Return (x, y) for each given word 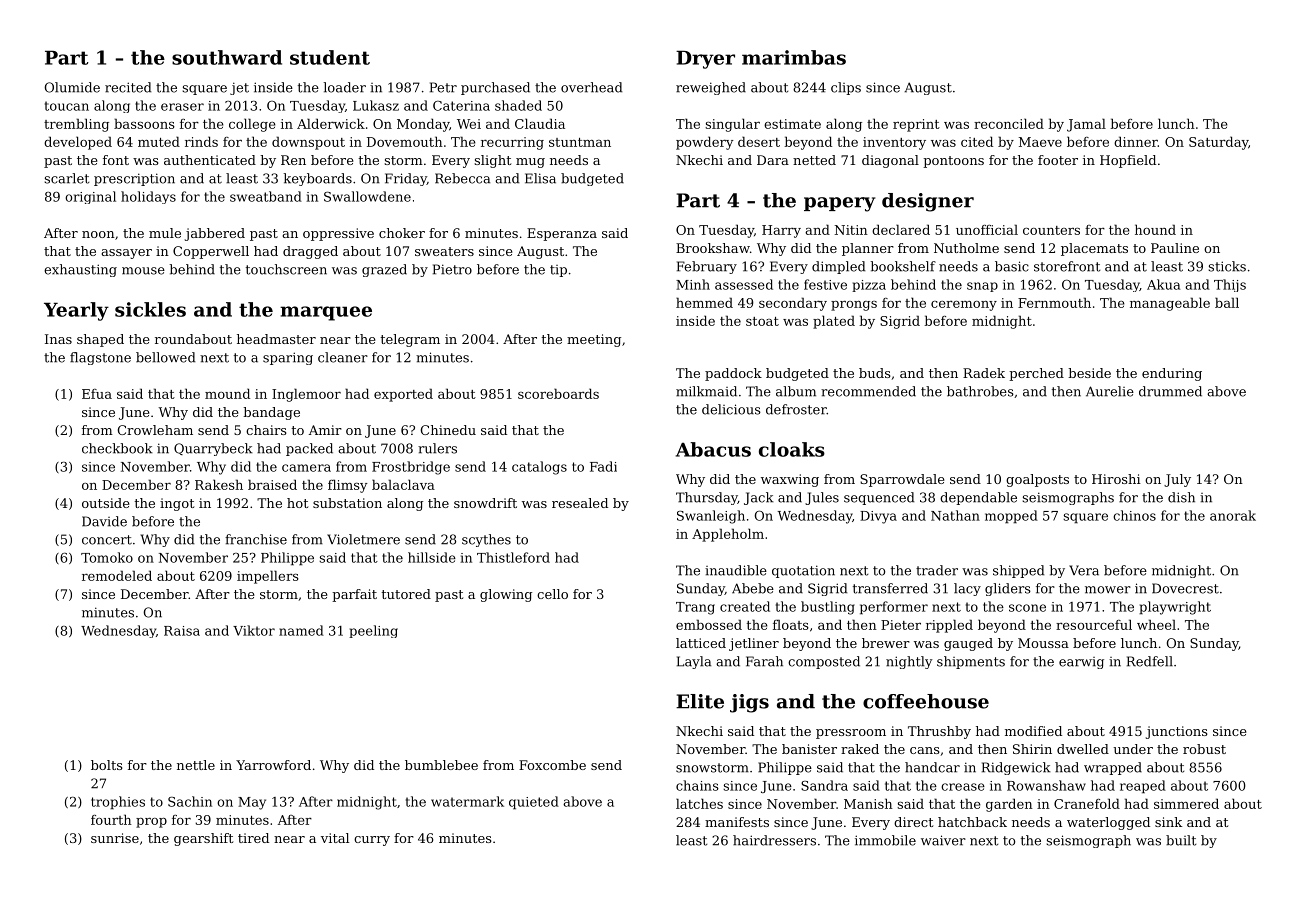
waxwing (790, 480)
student (330, 57)
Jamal (1086, 125)
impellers (268, 577)
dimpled (838, 267)
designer (928, 202)
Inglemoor (306, 395)
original (90, 197)
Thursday (707, 498)
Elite (700, 701)
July (1177, 480)
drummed (1170, 391)
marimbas (794, 57)
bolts (107, 765)
